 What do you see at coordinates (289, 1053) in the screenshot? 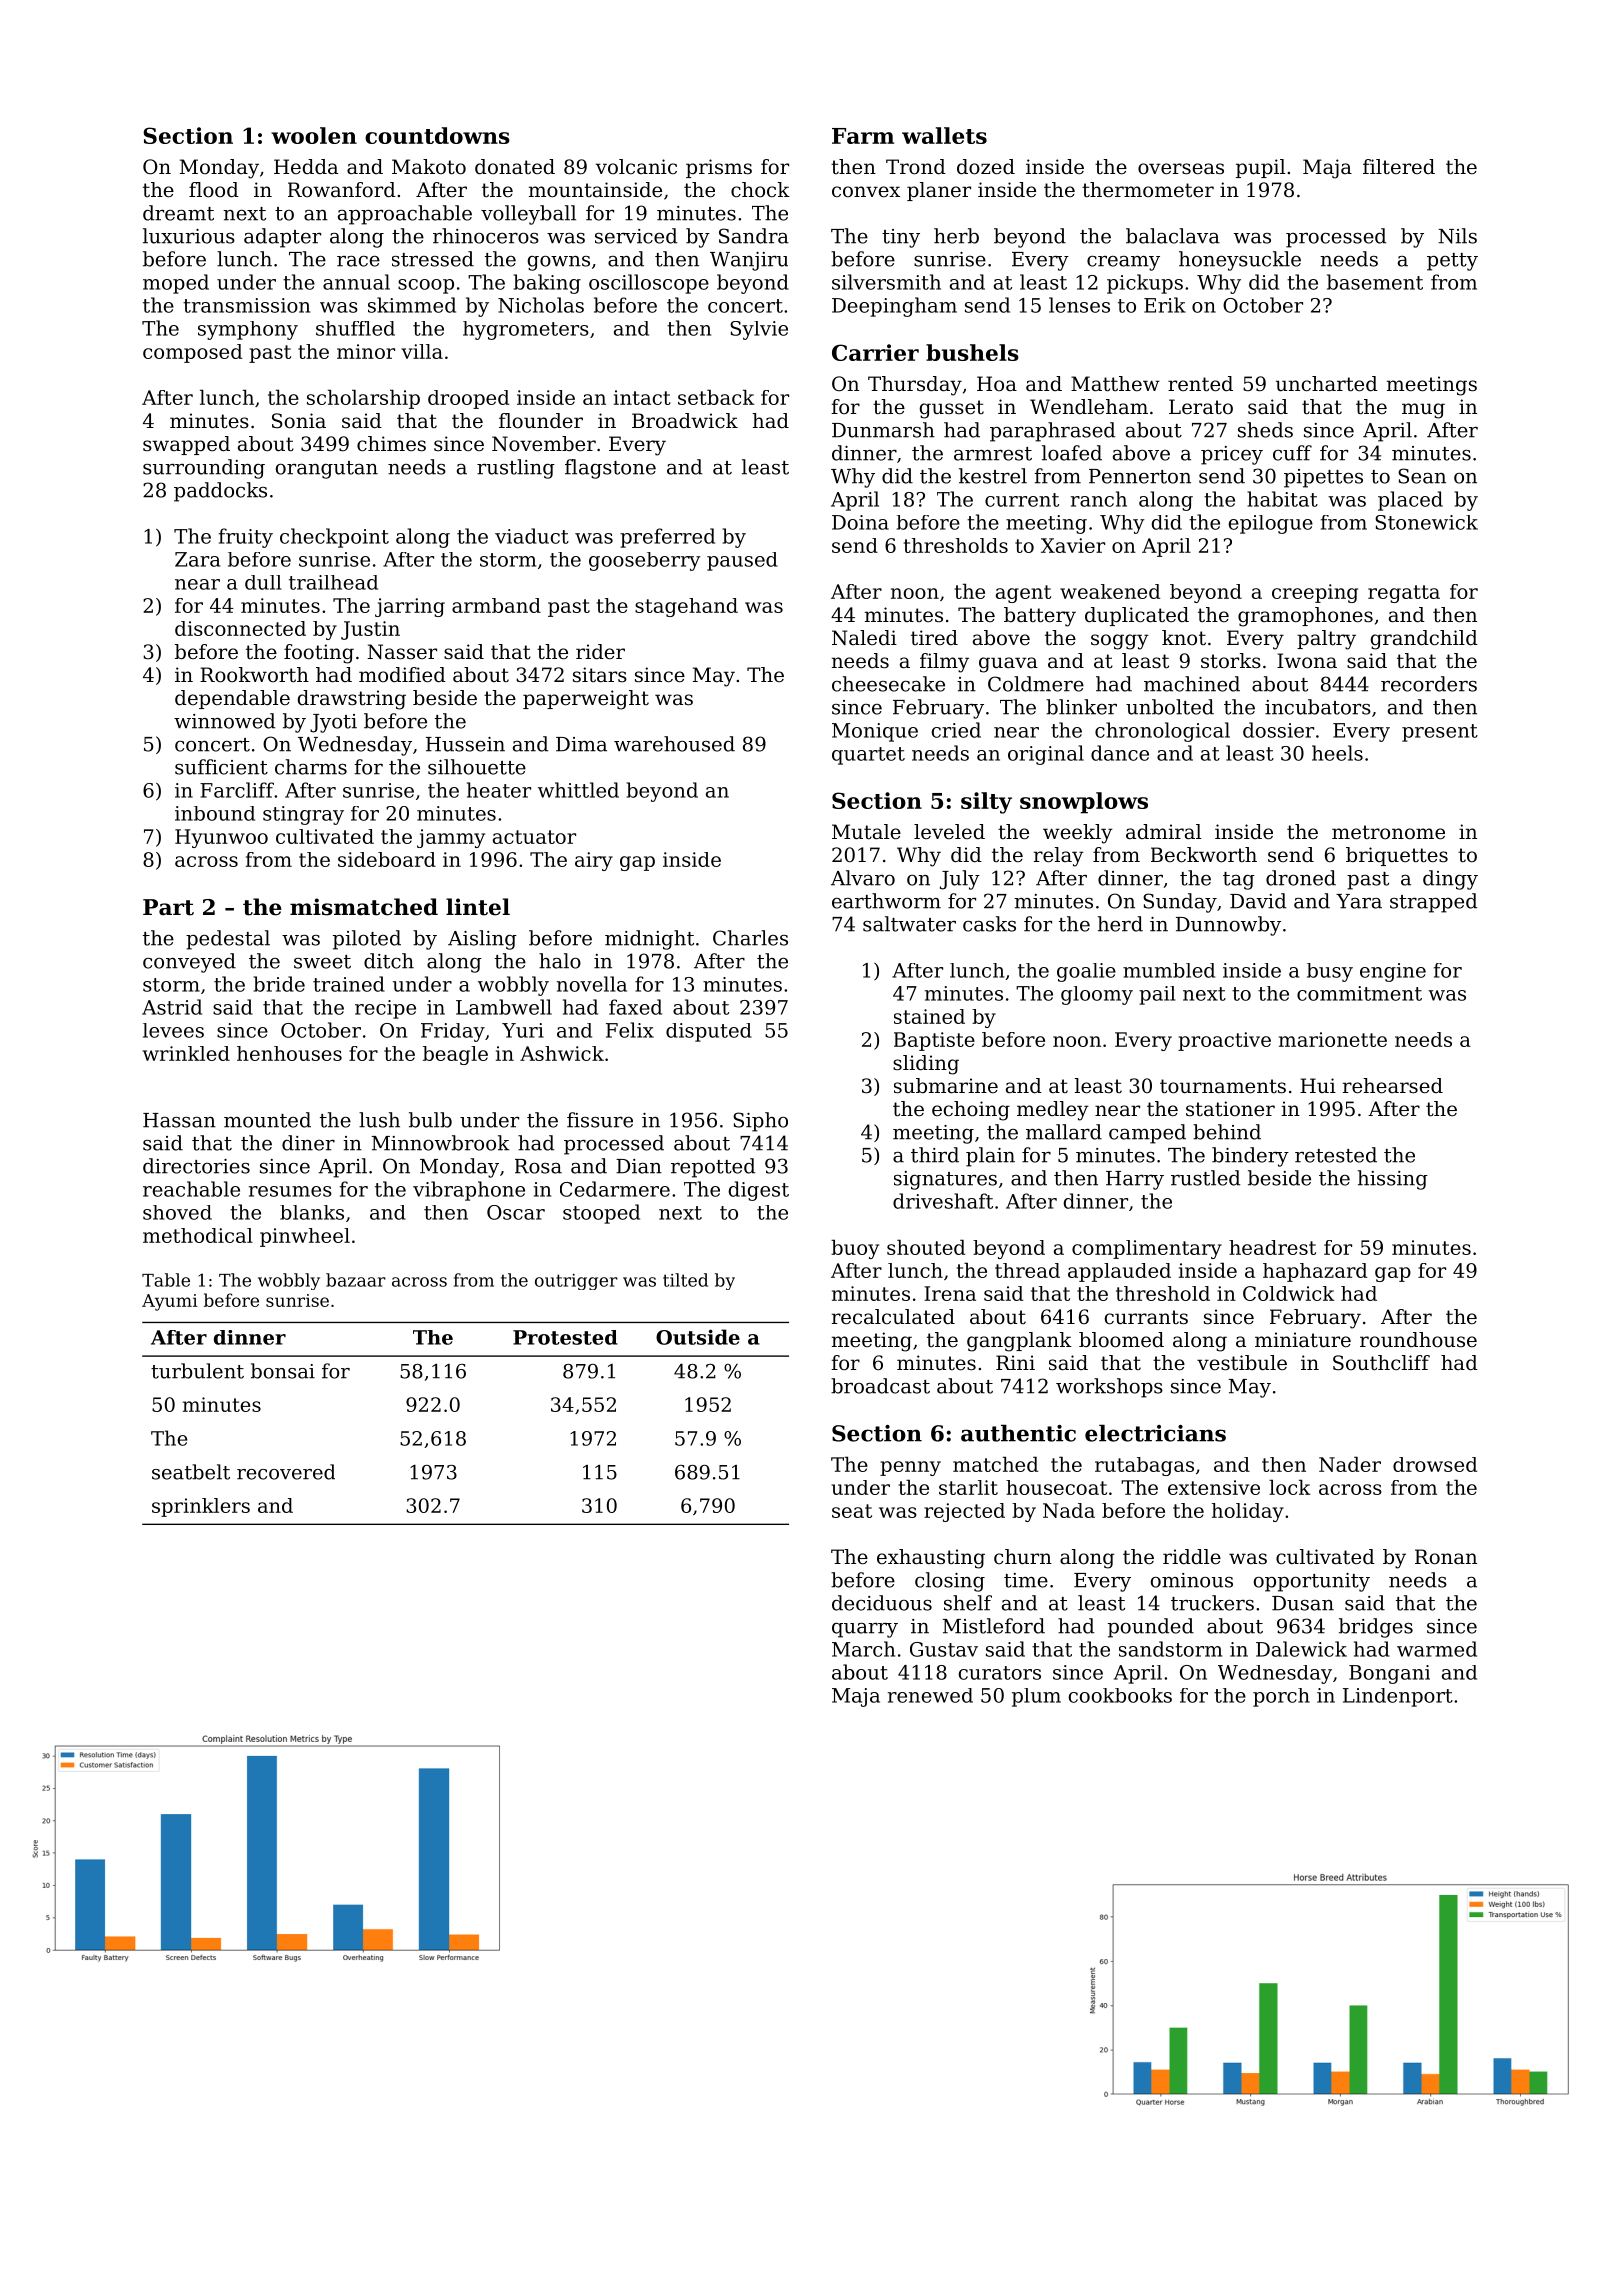
I see `henhouses` at bounding box center [289, 1053].
